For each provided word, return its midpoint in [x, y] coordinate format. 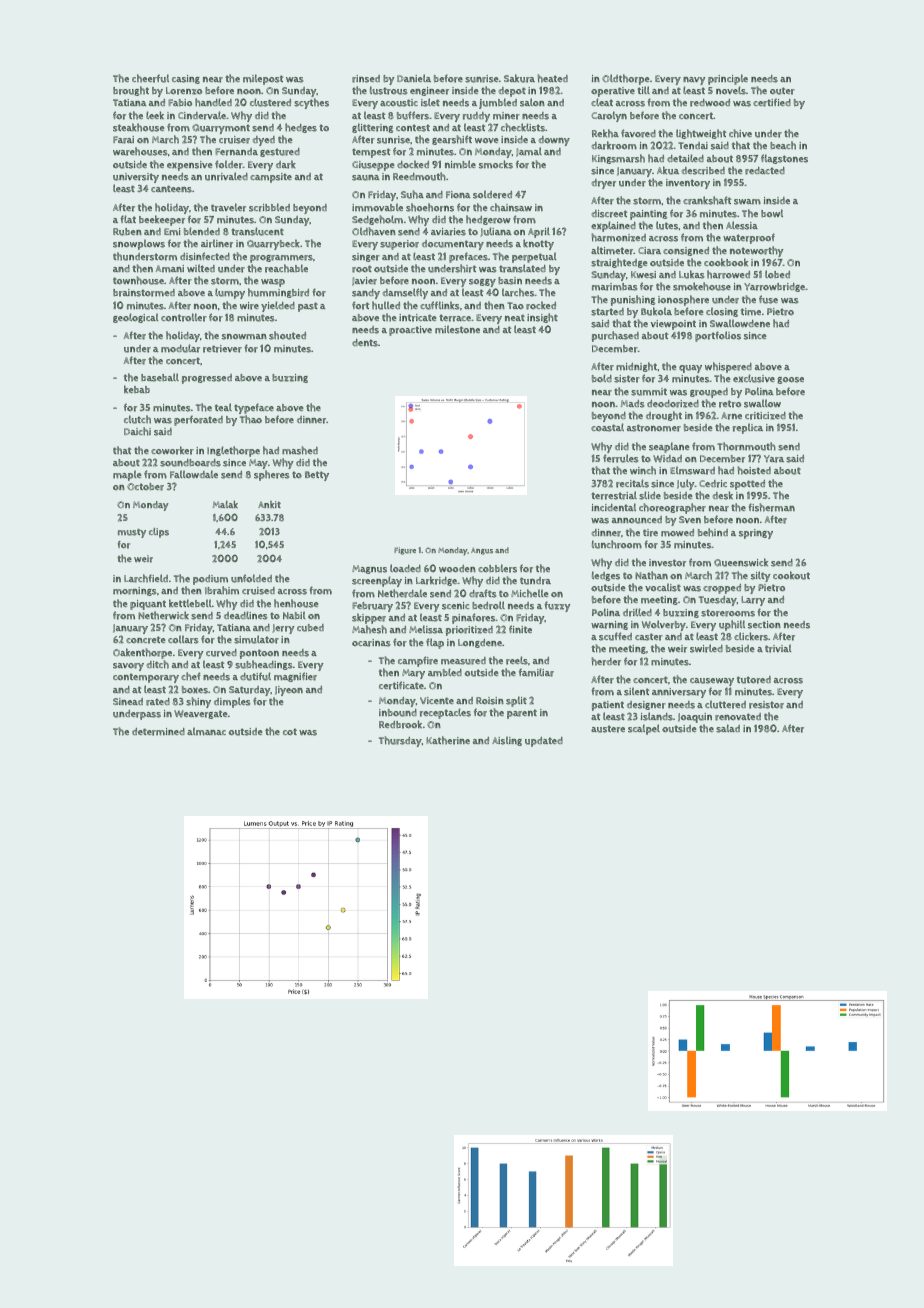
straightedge [619, 263]
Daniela [414, 78]
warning [609, 625]
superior [399, 245]
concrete [145, 640]
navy [694, 81]
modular [180, 348]
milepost [263, 79]
